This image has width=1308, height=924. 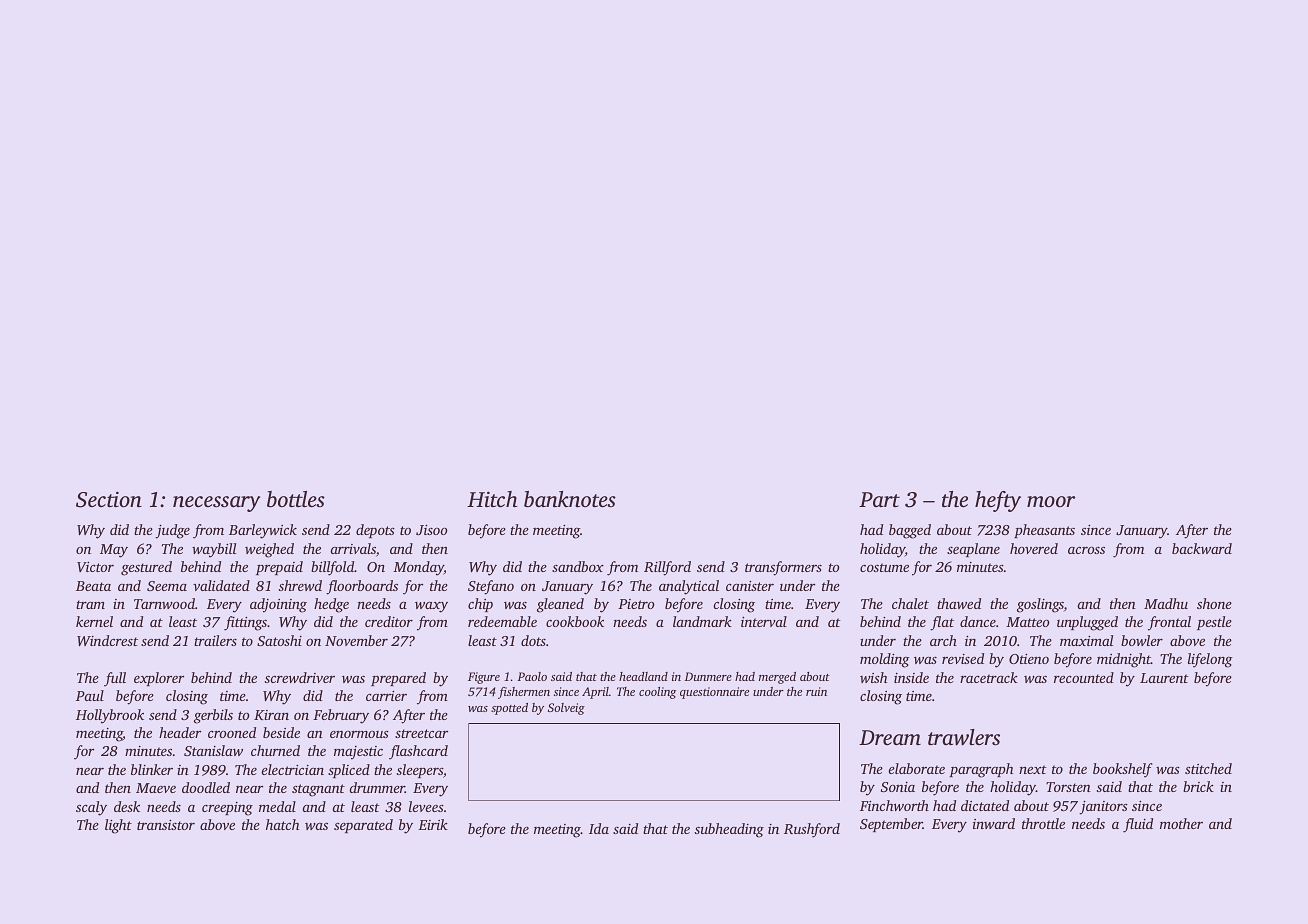 What do you see at coordinates (890, 737) in the image?
I see `Dream` at bounding box center [890, 737].
